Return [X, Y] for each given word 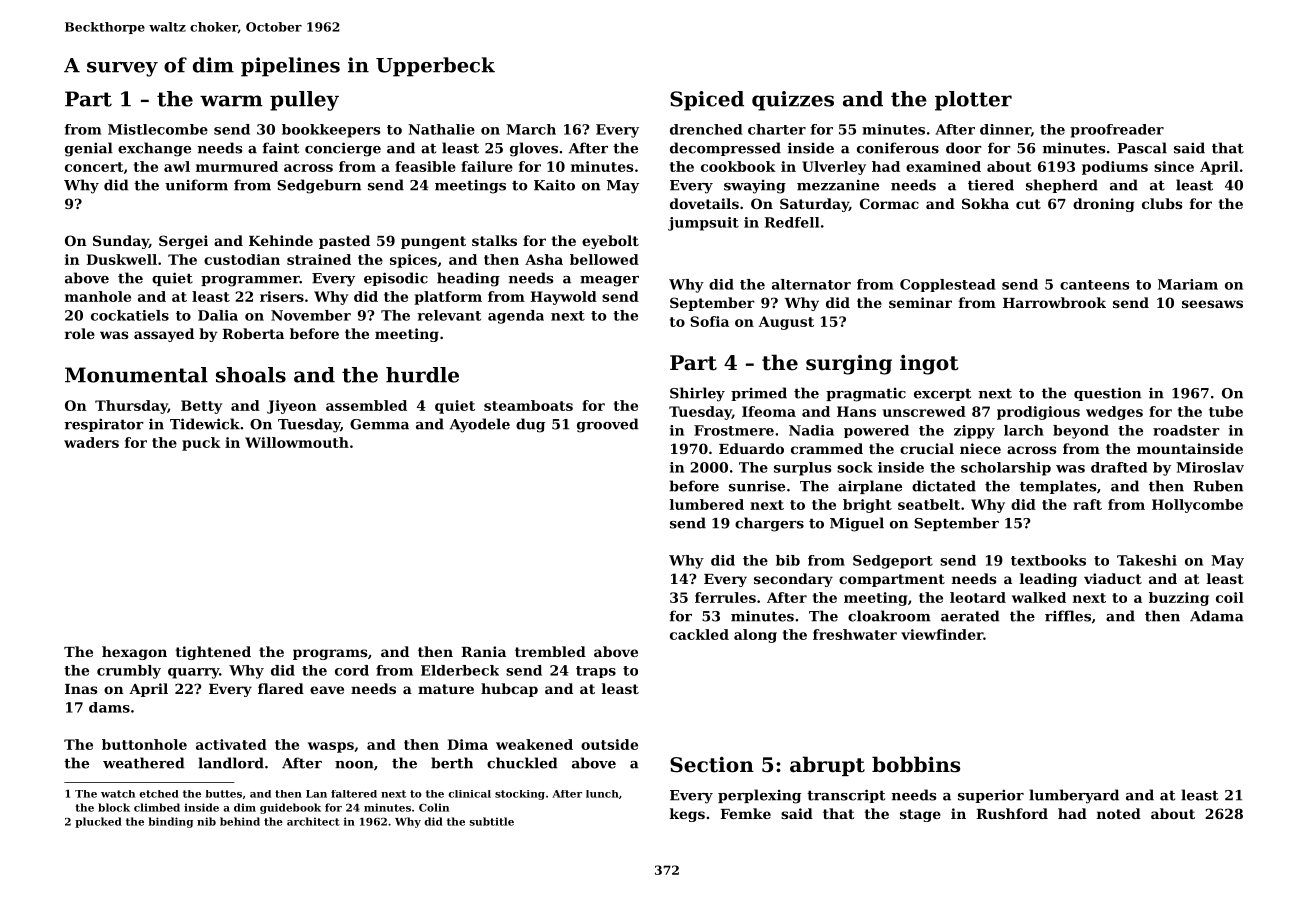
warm [231, 101]
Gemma [379, 424]
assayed [164, 335]
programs [330, 654]
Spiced [707, 101]
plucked [98, 822]
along [755, 636]
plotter [973, 101]
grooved [608, 425]
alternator [811, 284]
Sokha [985, 203]
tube [1226, 411]
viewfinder [942, 634]
